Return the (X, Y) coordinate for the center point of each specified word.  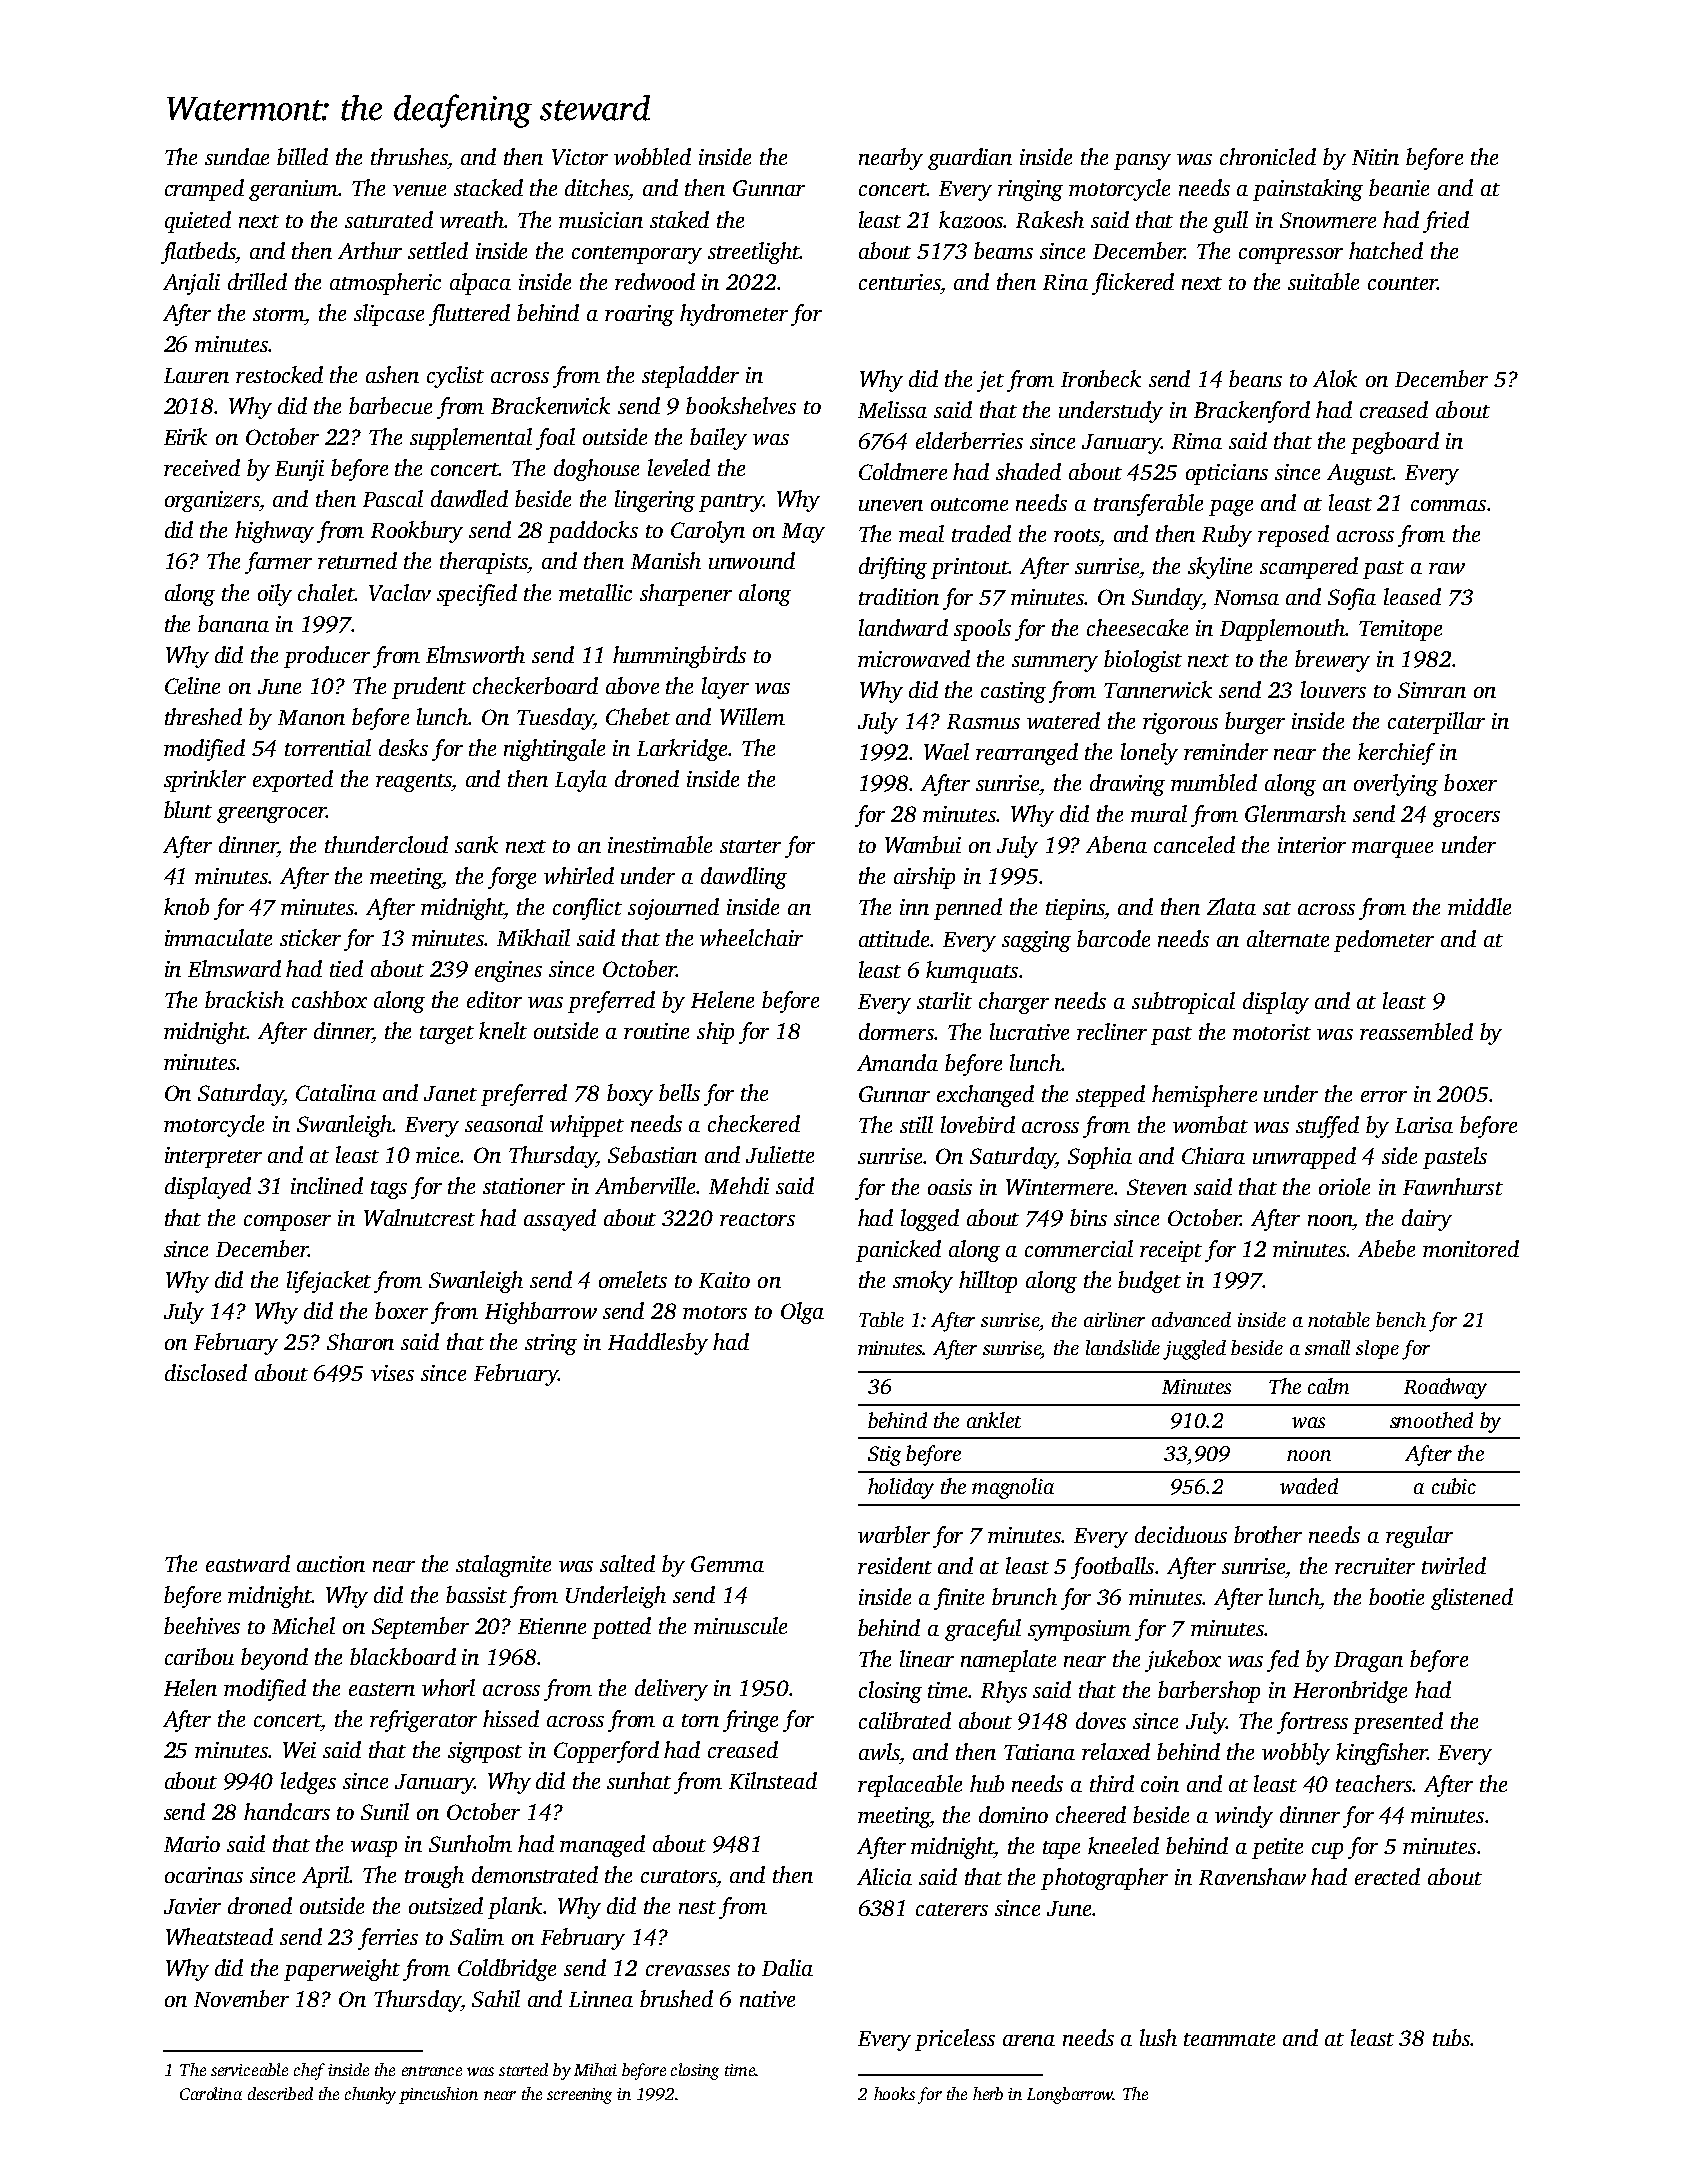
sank (476, 844)
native (767, 1999)
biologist (1143, 661)
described (280, 2093)
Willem (752, 716)
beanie (1399, 187)
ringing (1030, 190)
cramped (204, 190)
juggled (1194, 1350)
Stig (884, 1456)
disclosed (206, 1372)
